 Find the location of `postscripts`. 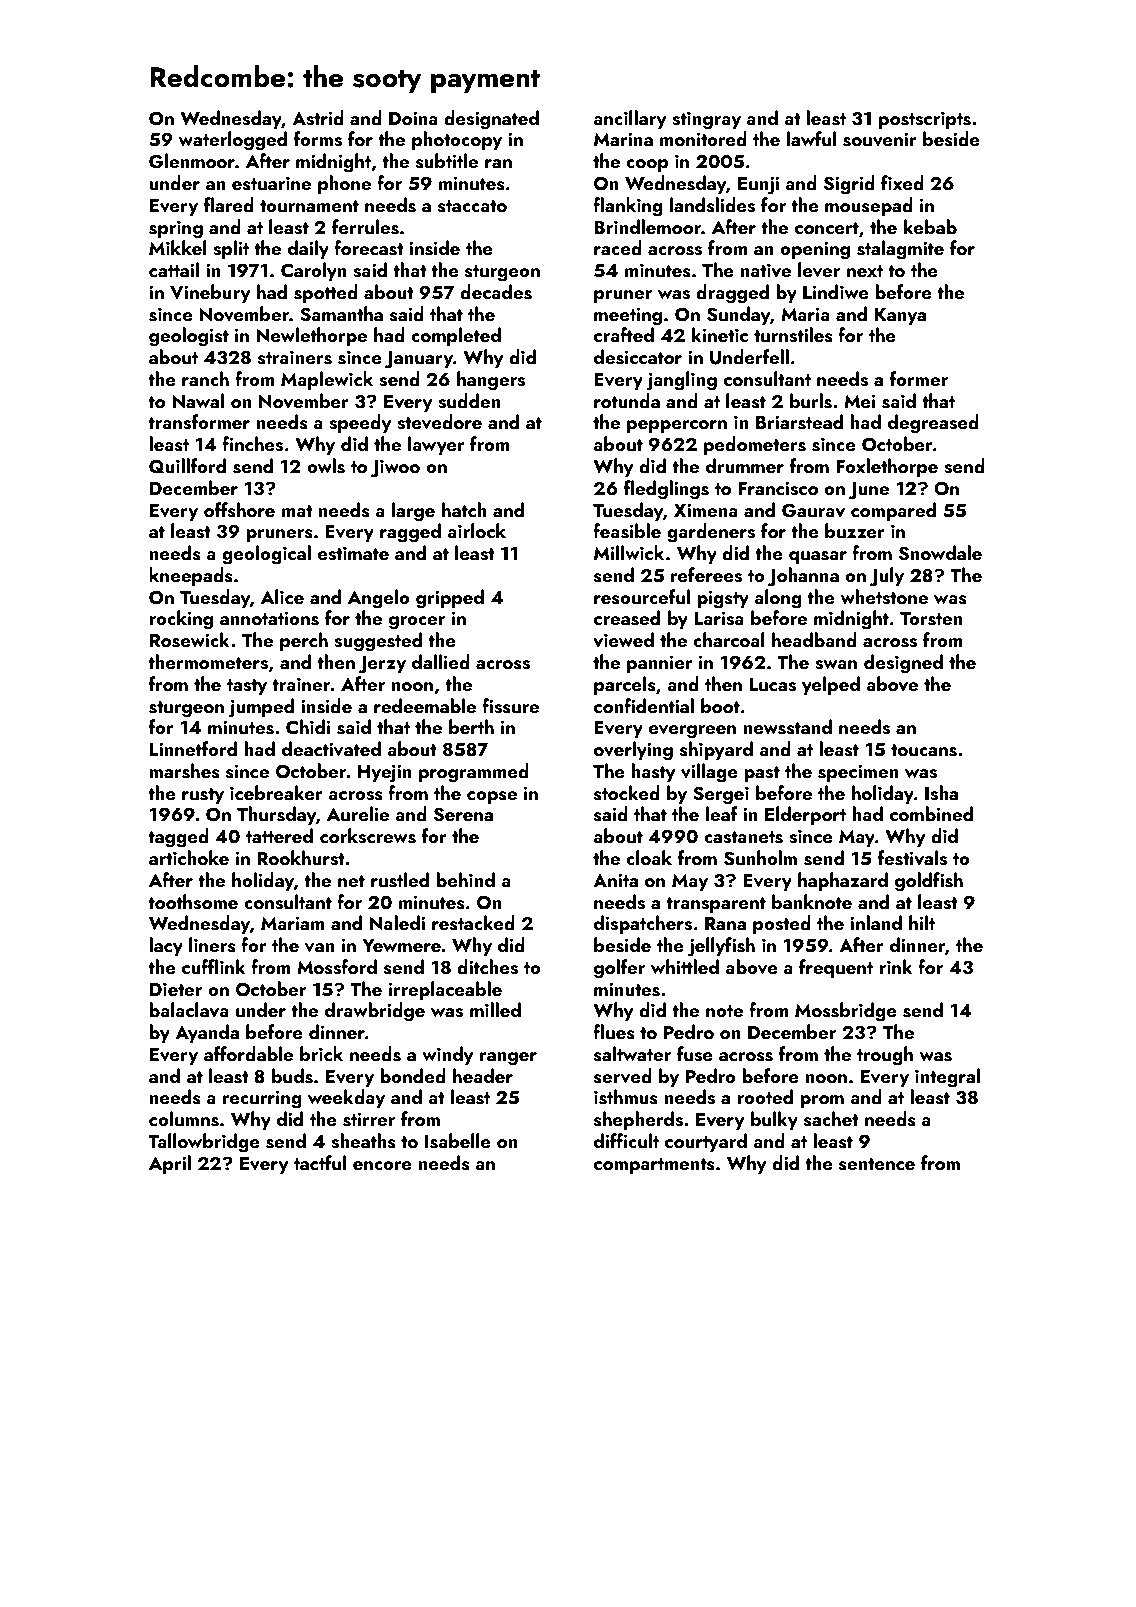

postscripts is located at coordinates (925, 120).
